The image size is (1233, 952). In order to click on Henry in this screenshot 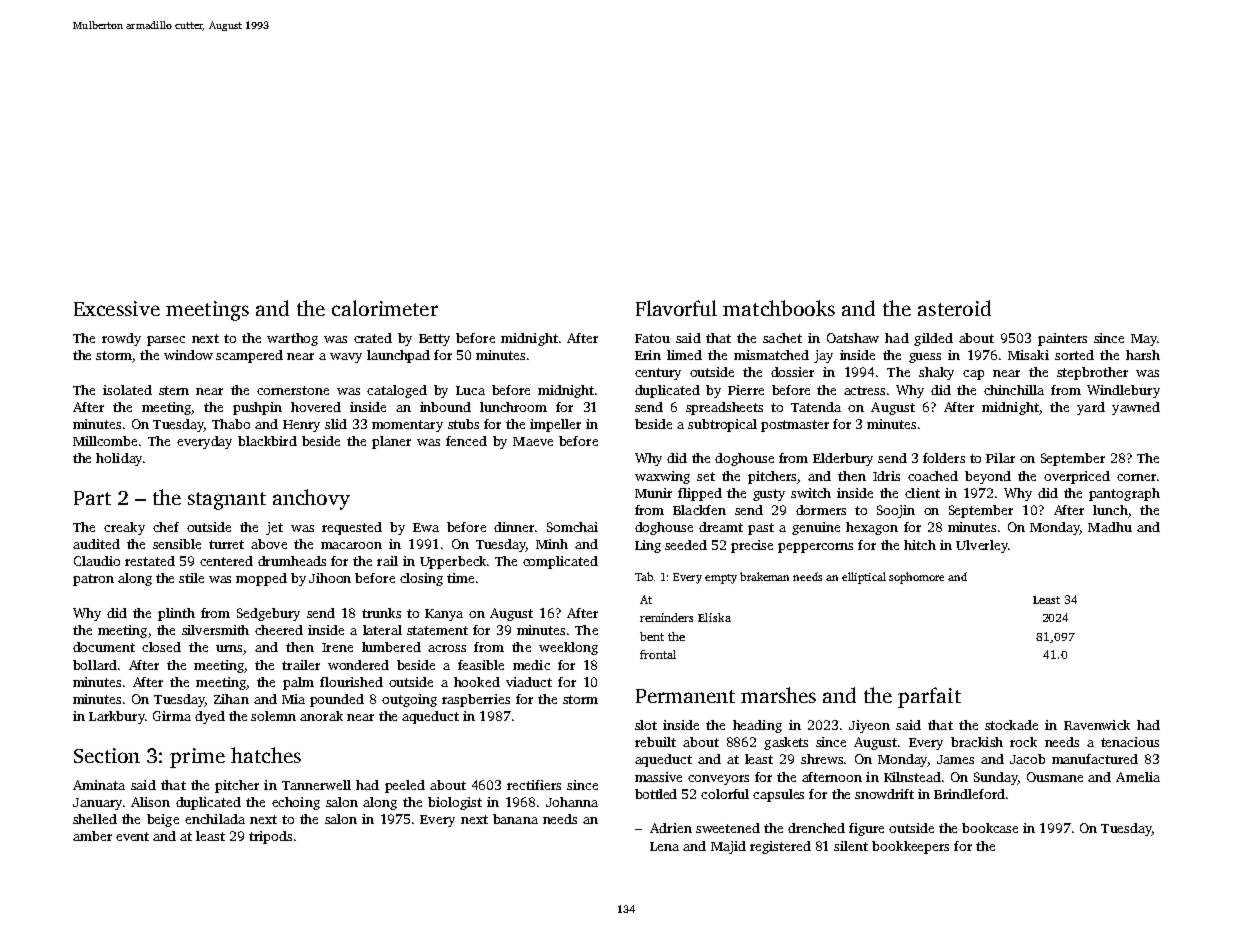, I will do `click(301, 426)`.
